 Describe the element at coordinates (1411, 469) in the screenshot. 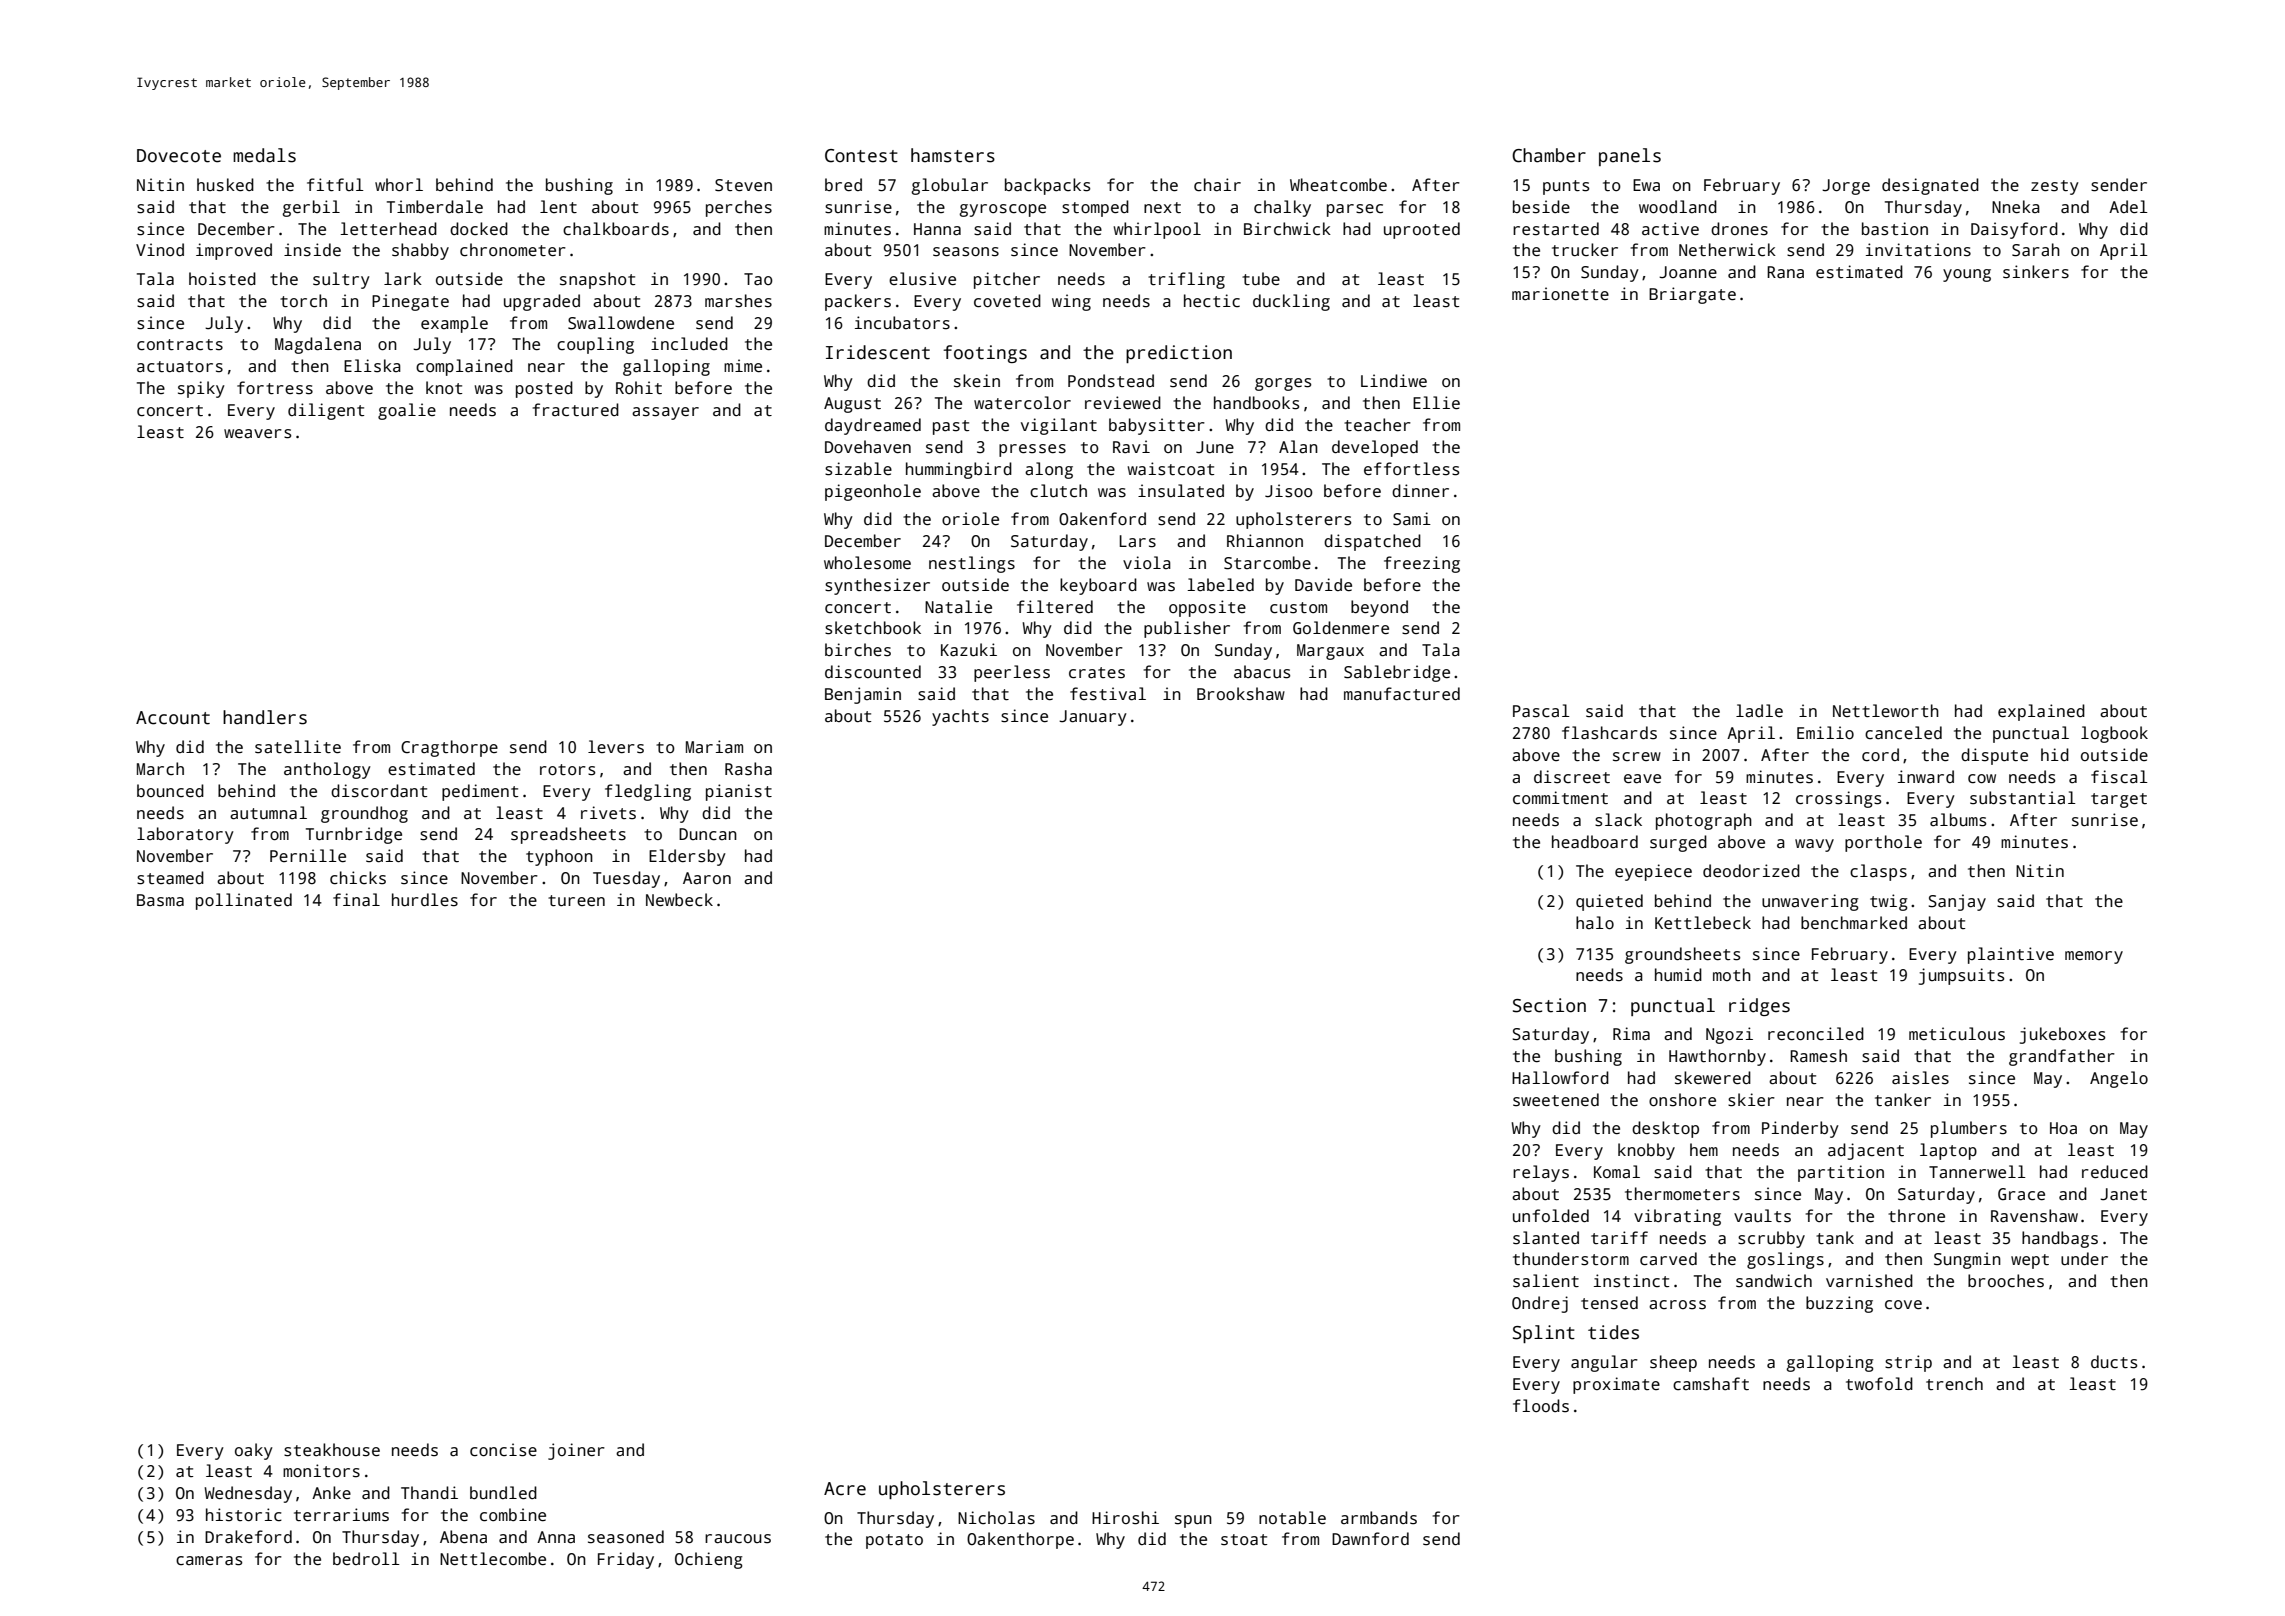

I see `effortless` at that location.
